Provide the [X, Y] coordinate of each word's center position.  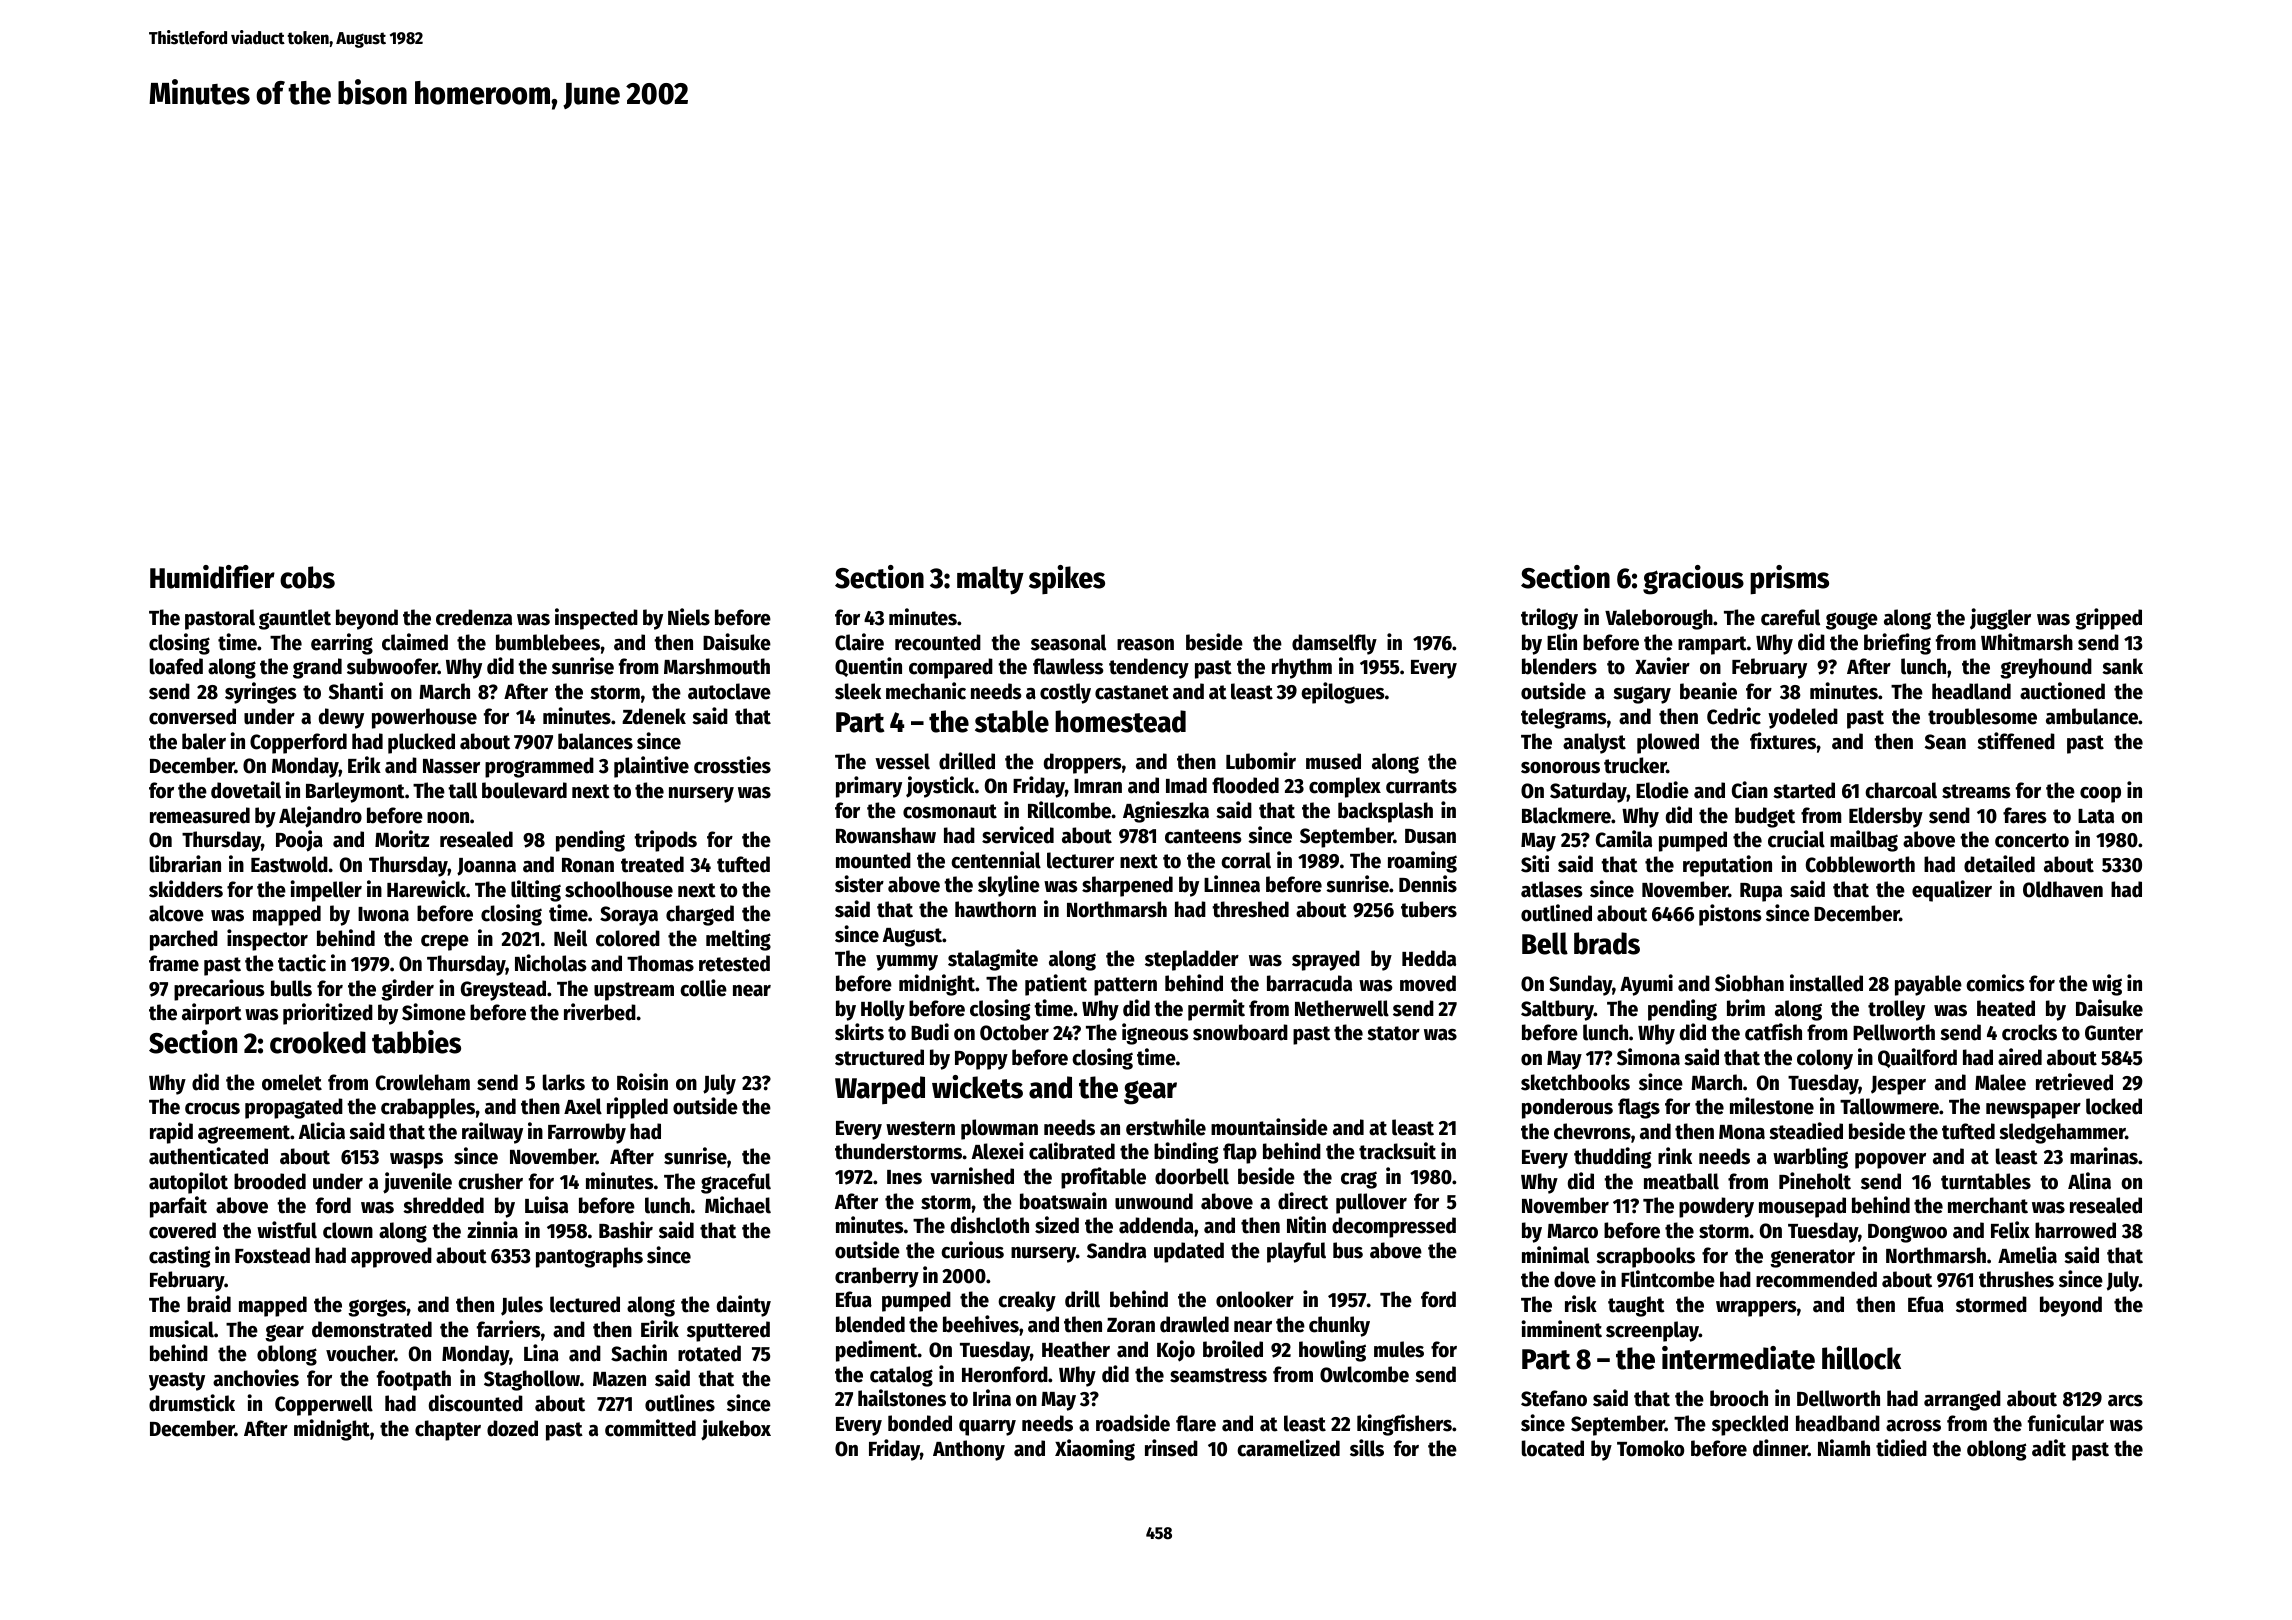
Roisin [642, 1082]
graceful [736, 1183]
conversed [192, 716]
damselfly [1334, 644]
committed [650, 1428]
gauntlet [295, 619]
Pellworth [1894, 1032]
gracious [1693, 580]
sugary [1642, 695]
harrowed [2075, 1230]
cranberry [877, 1277]
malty [990, 580]
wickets [977, 1087]
